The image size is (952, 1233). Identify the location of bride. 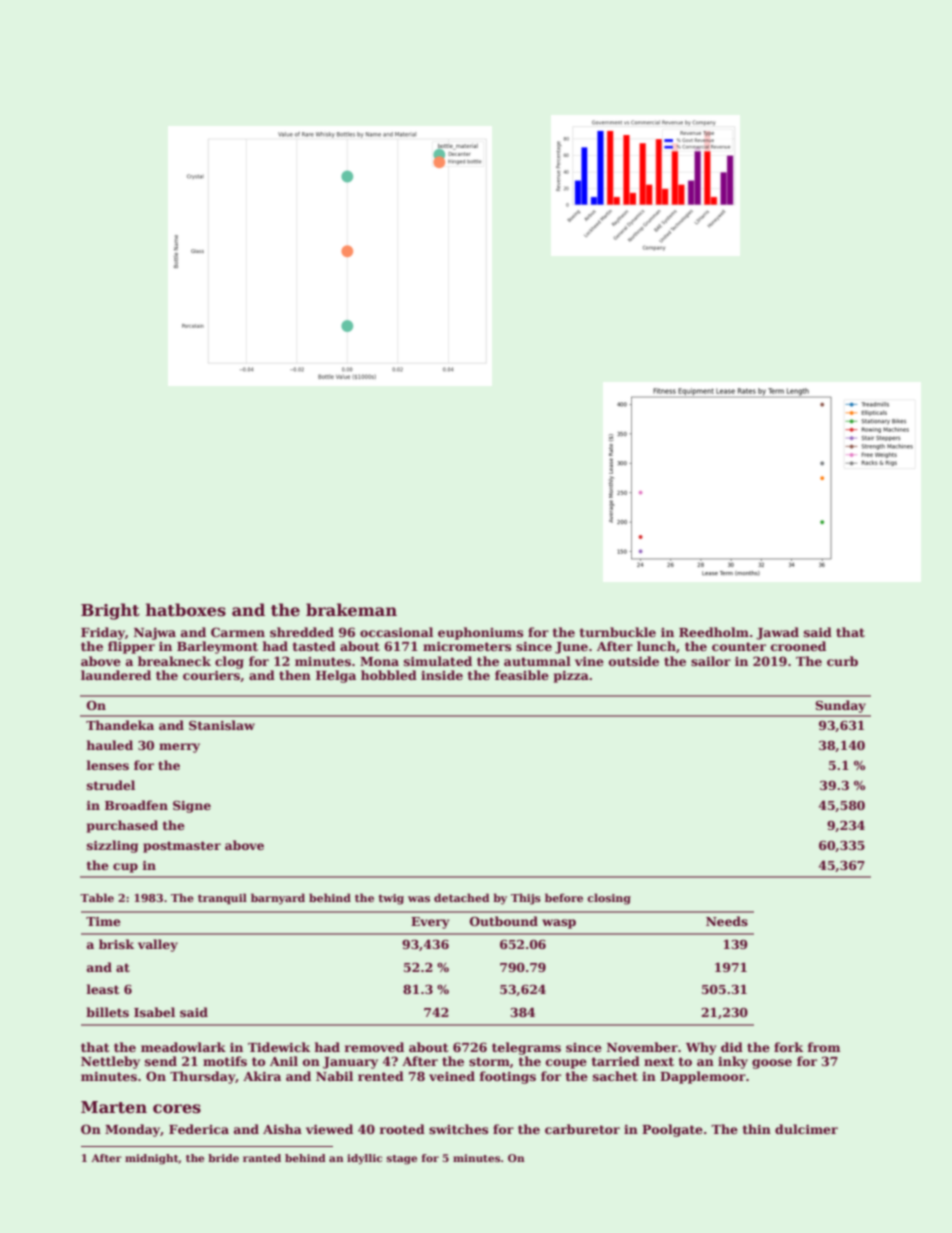
(223, 1158).
